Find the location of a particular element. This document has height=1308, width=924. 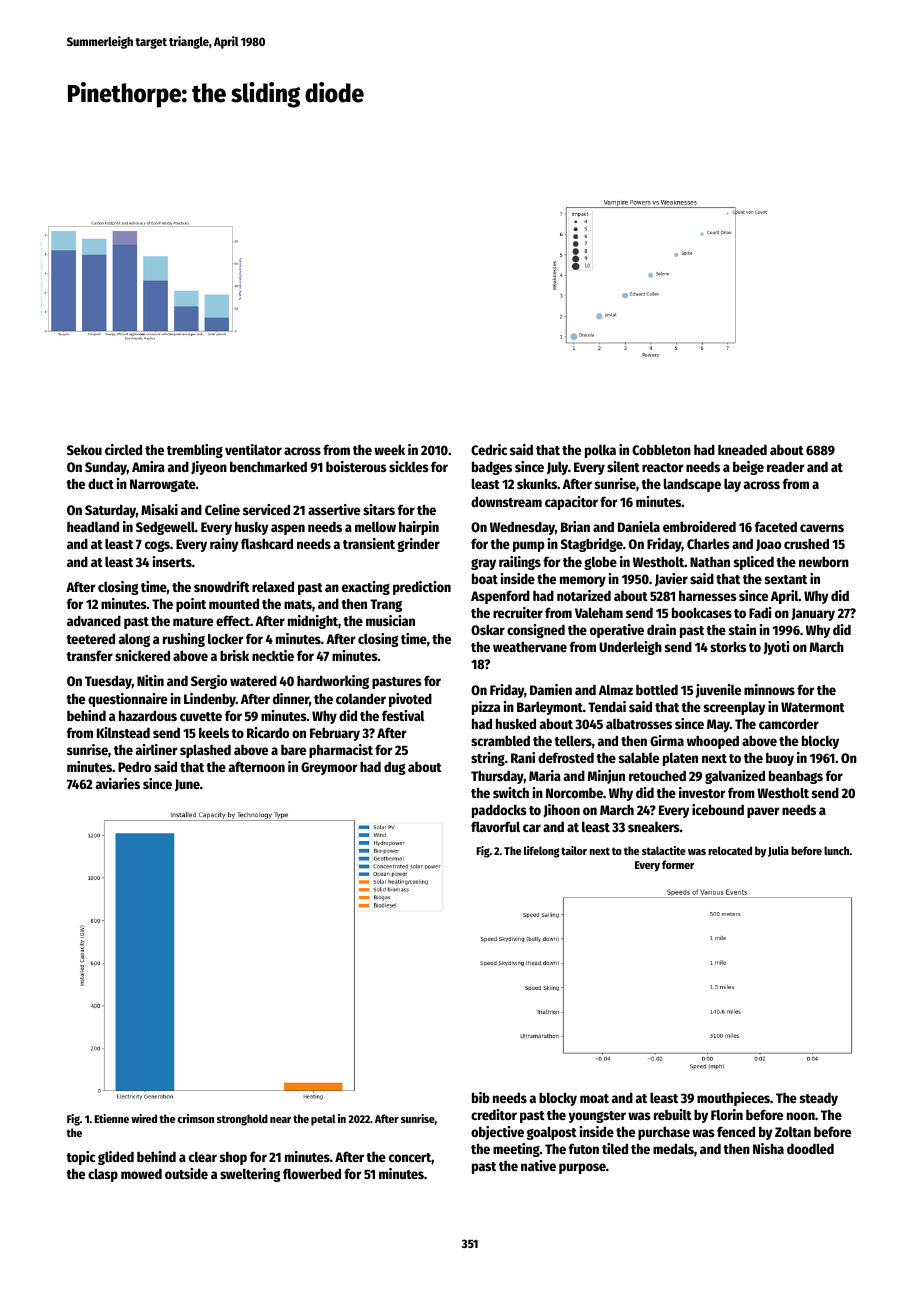

aviaries is located at coordinates (118, 783).
